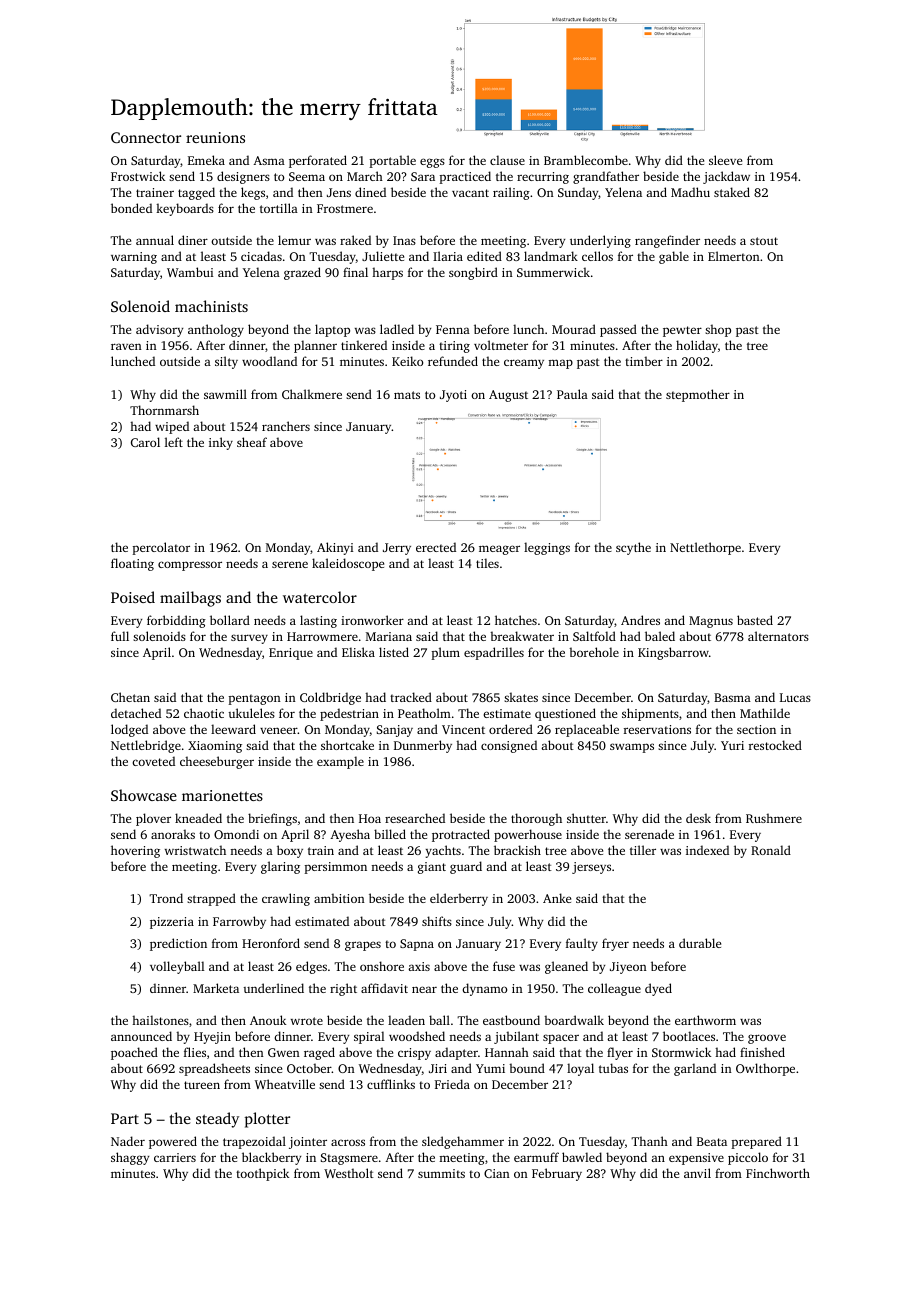 The image size is (924, 1308). What do you see at coordinates (507, 160) in the page?
I see `clause` at bounding box center [507, 160].
